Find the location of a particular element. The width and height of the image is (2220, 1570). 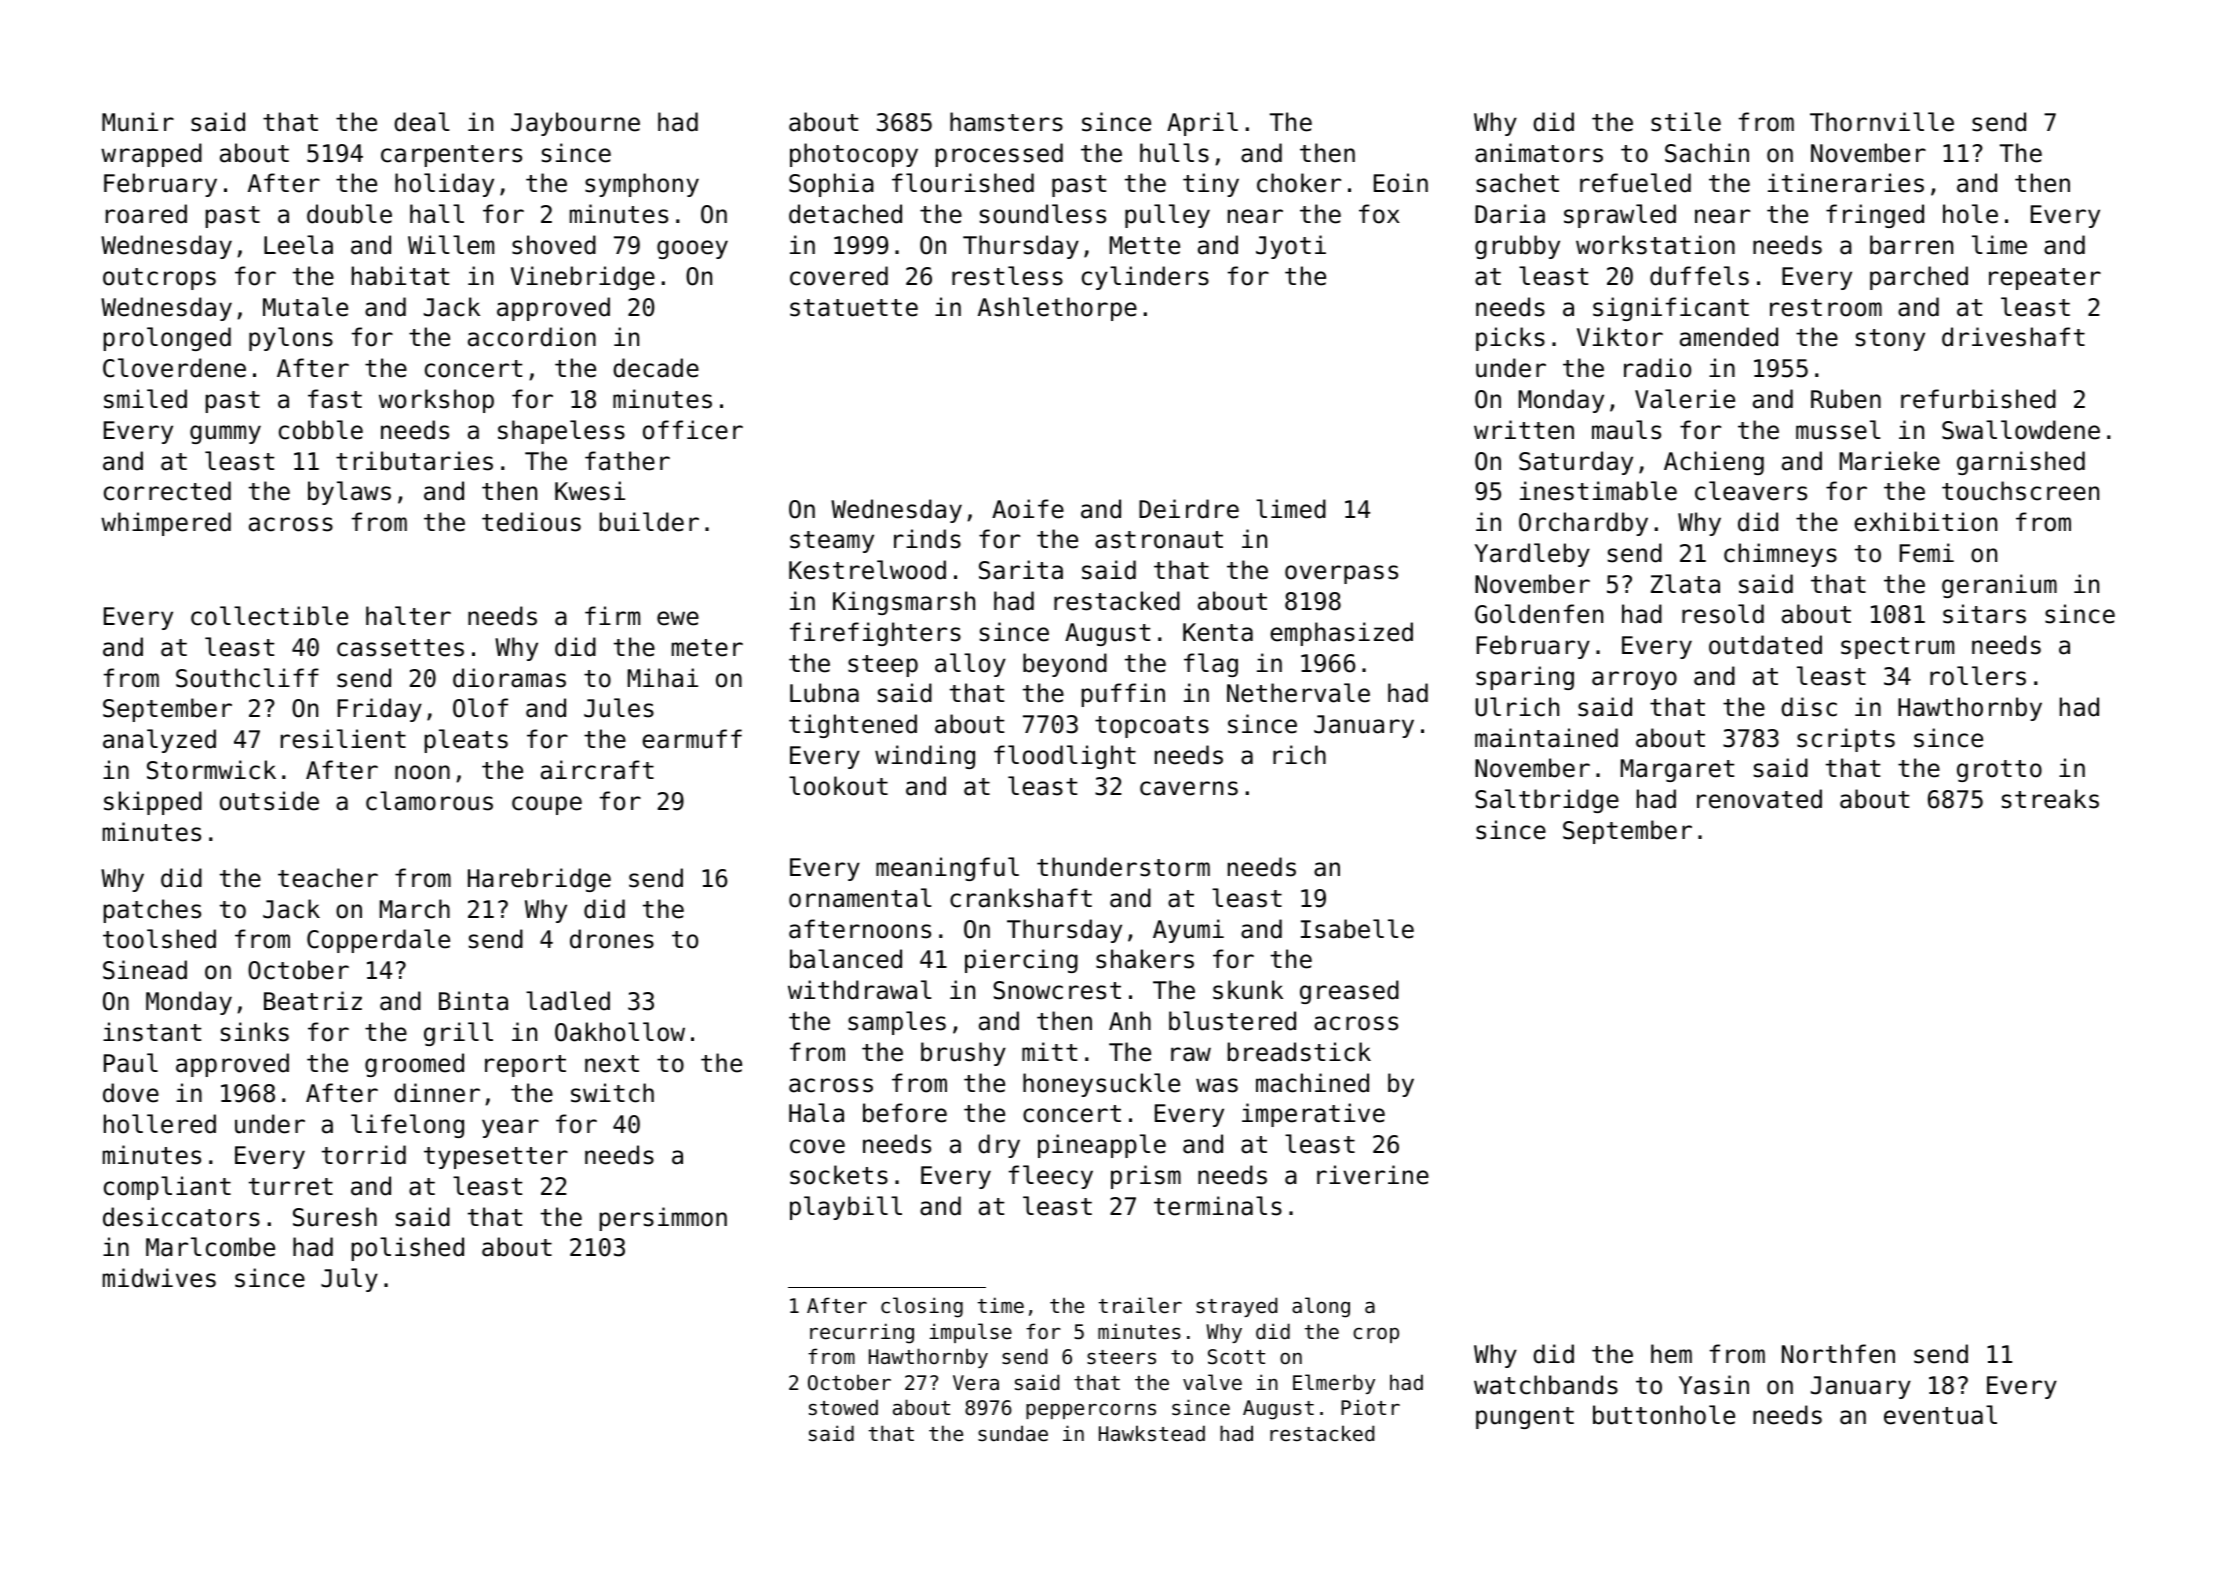

renovated is located at coordinates (1759, 799).
